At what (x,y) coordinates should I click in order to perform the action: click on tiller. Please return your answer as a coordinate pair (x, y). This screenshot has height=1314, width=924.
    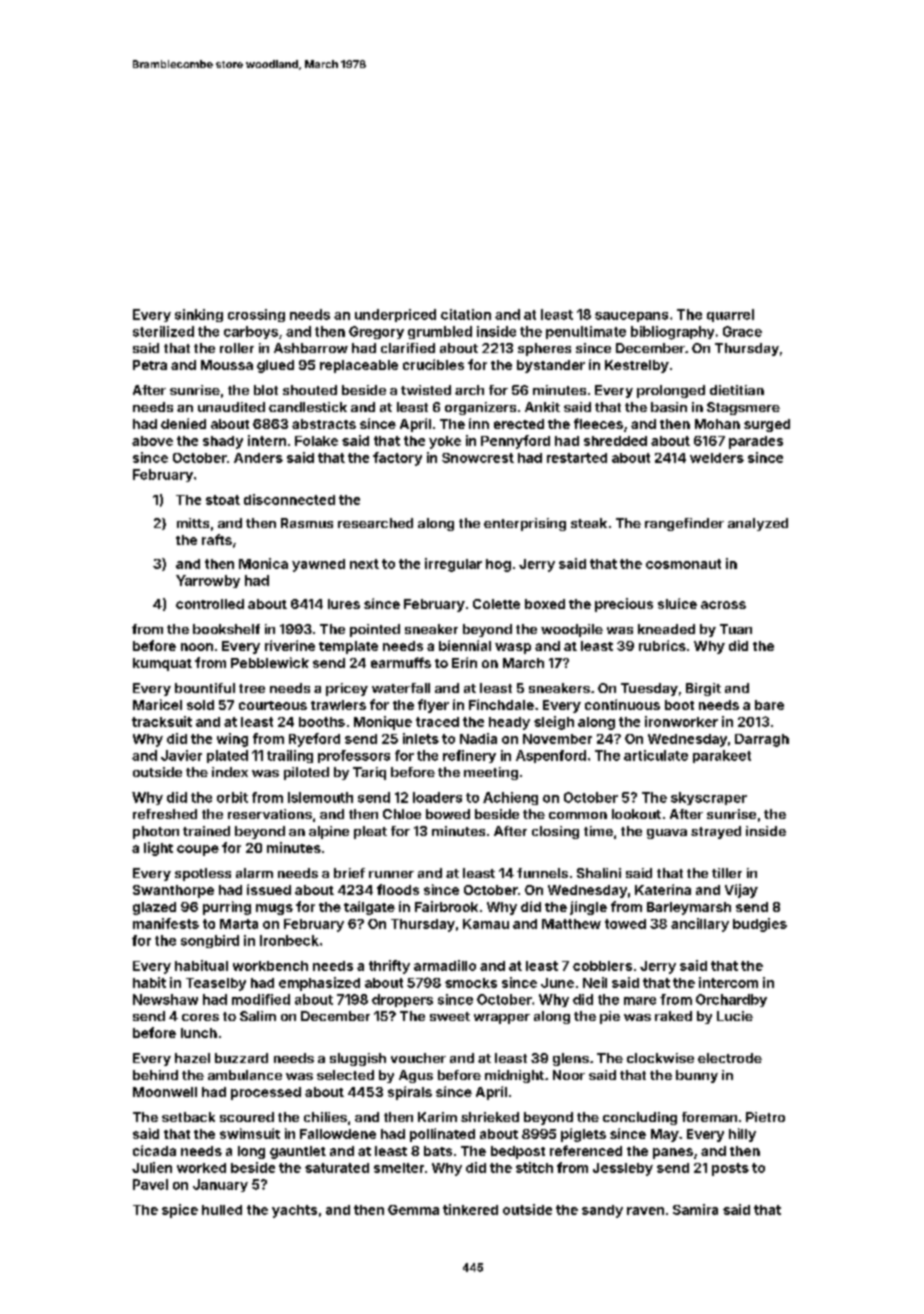
    Looking at the image, I should click on (727, 873).
